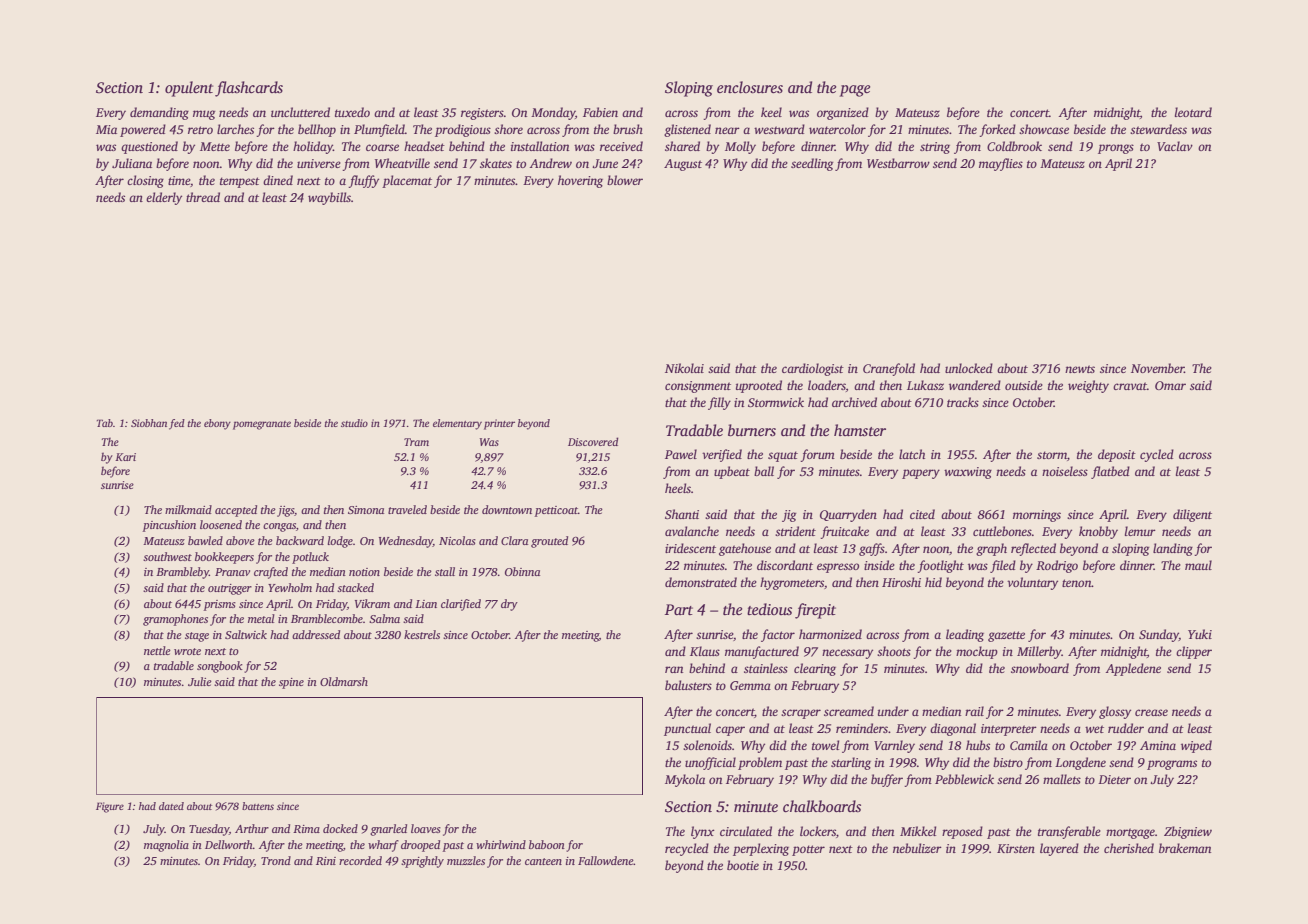 The width and height of the document is (1308, 924). I want to click on Vikram, so click(372, 603).
